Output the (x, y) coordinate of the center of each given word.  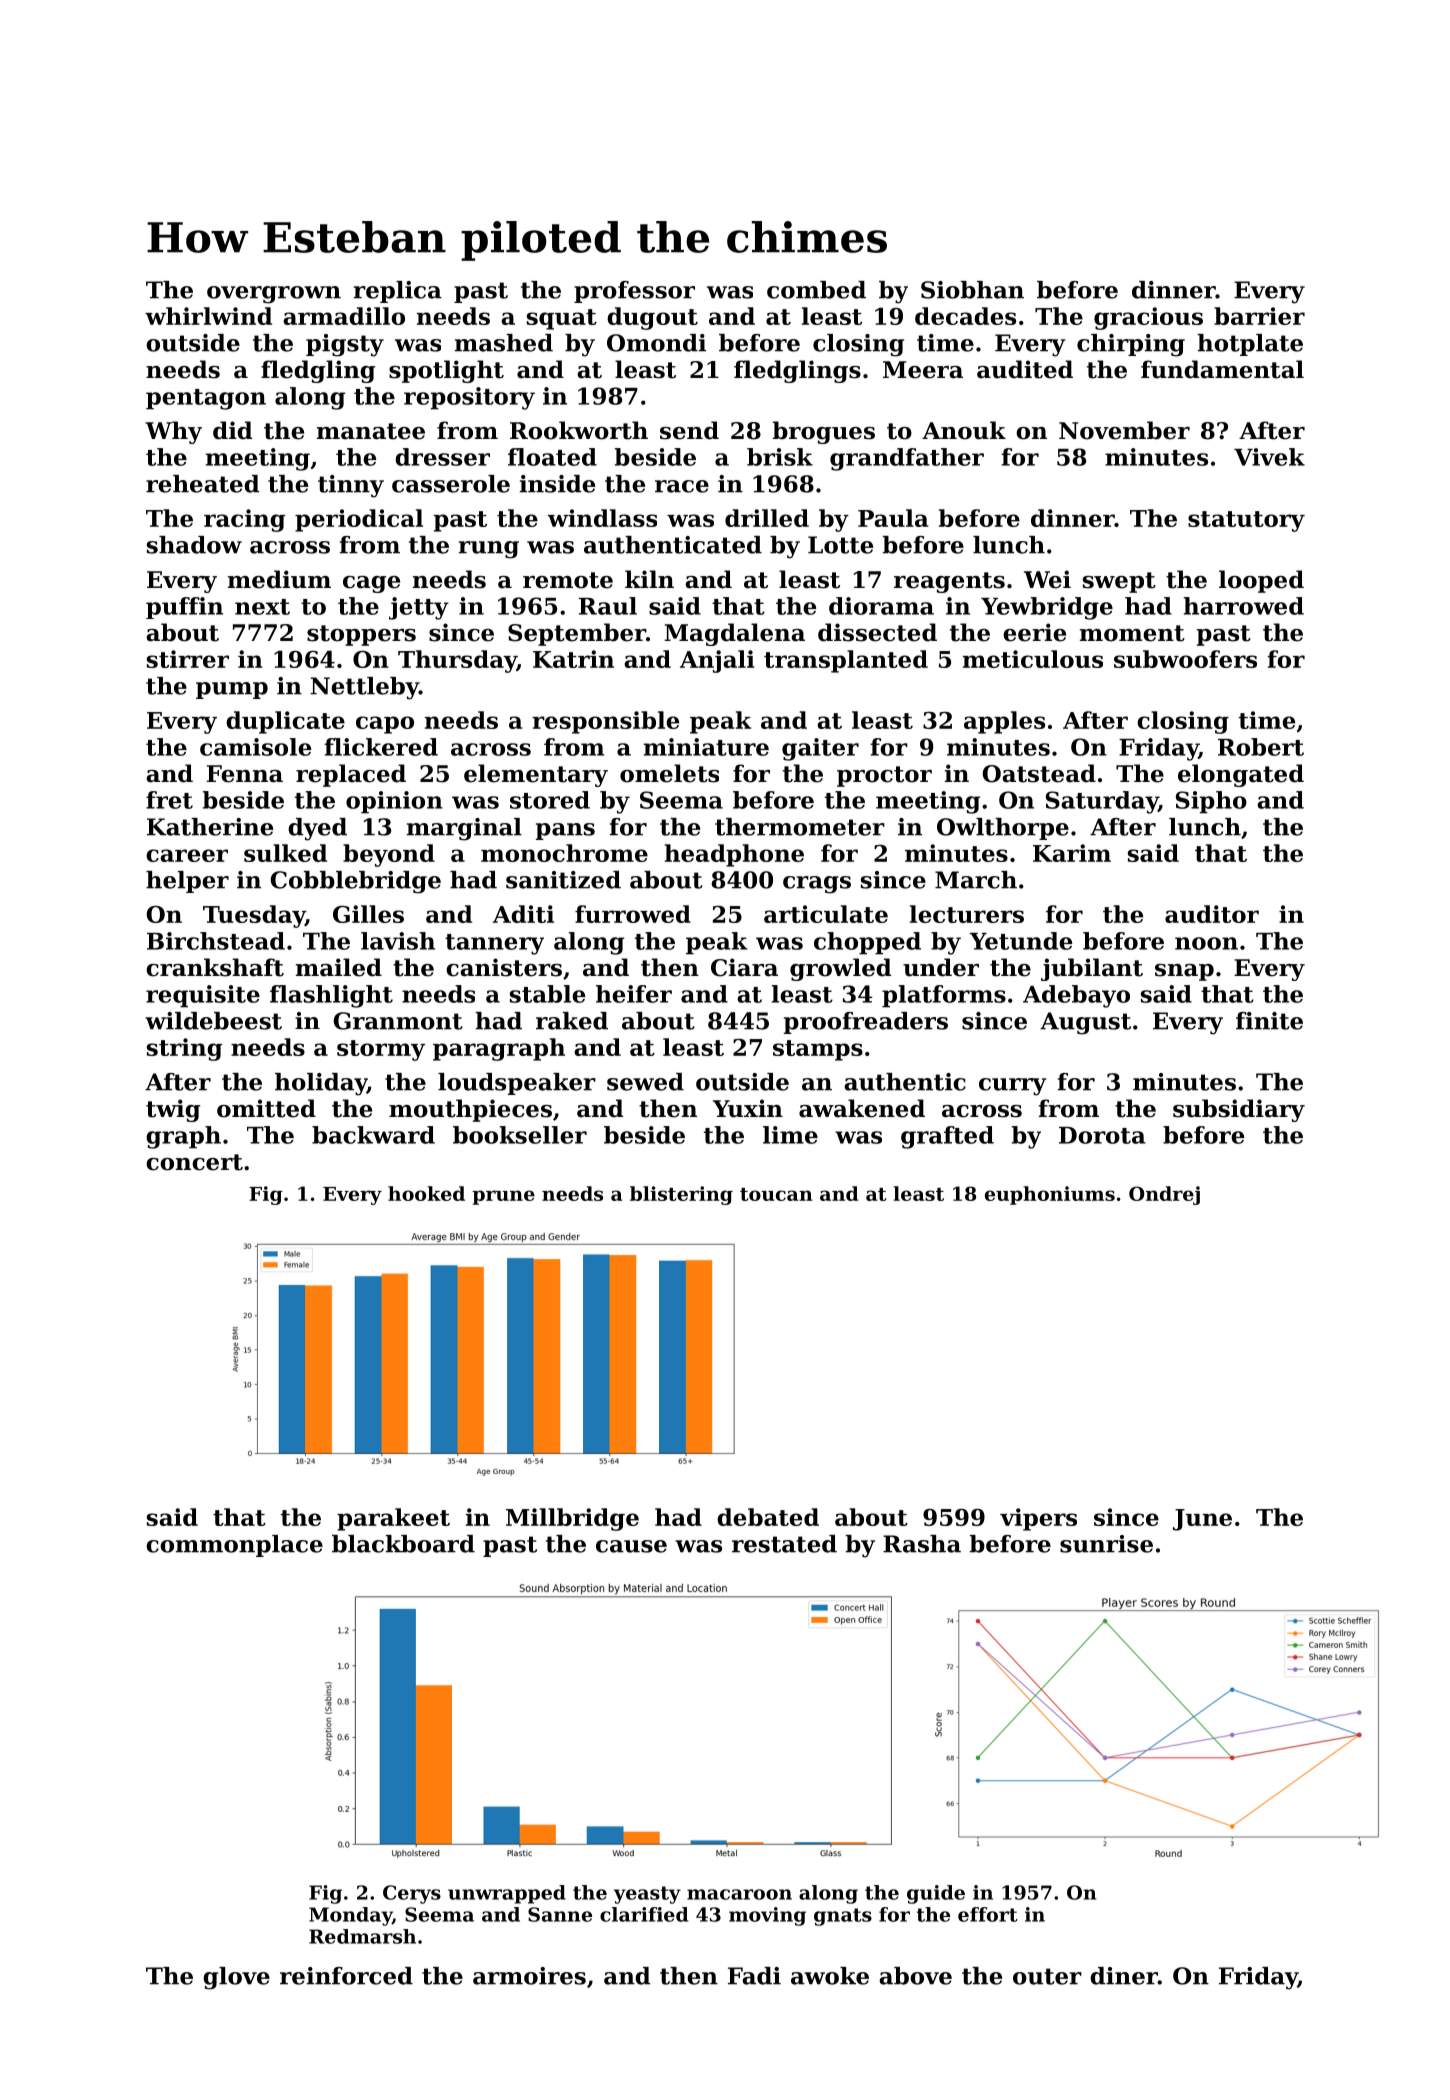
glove (236, 1978)
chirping (1131, 345)
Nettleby (364, 688)
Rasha (922, 1544)
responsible (605, 722)
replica (398, 292)
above (915, 1976)
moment (1132, 633)
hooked (426, 1193)
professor (634, 292)
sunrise (1106, 1544)
